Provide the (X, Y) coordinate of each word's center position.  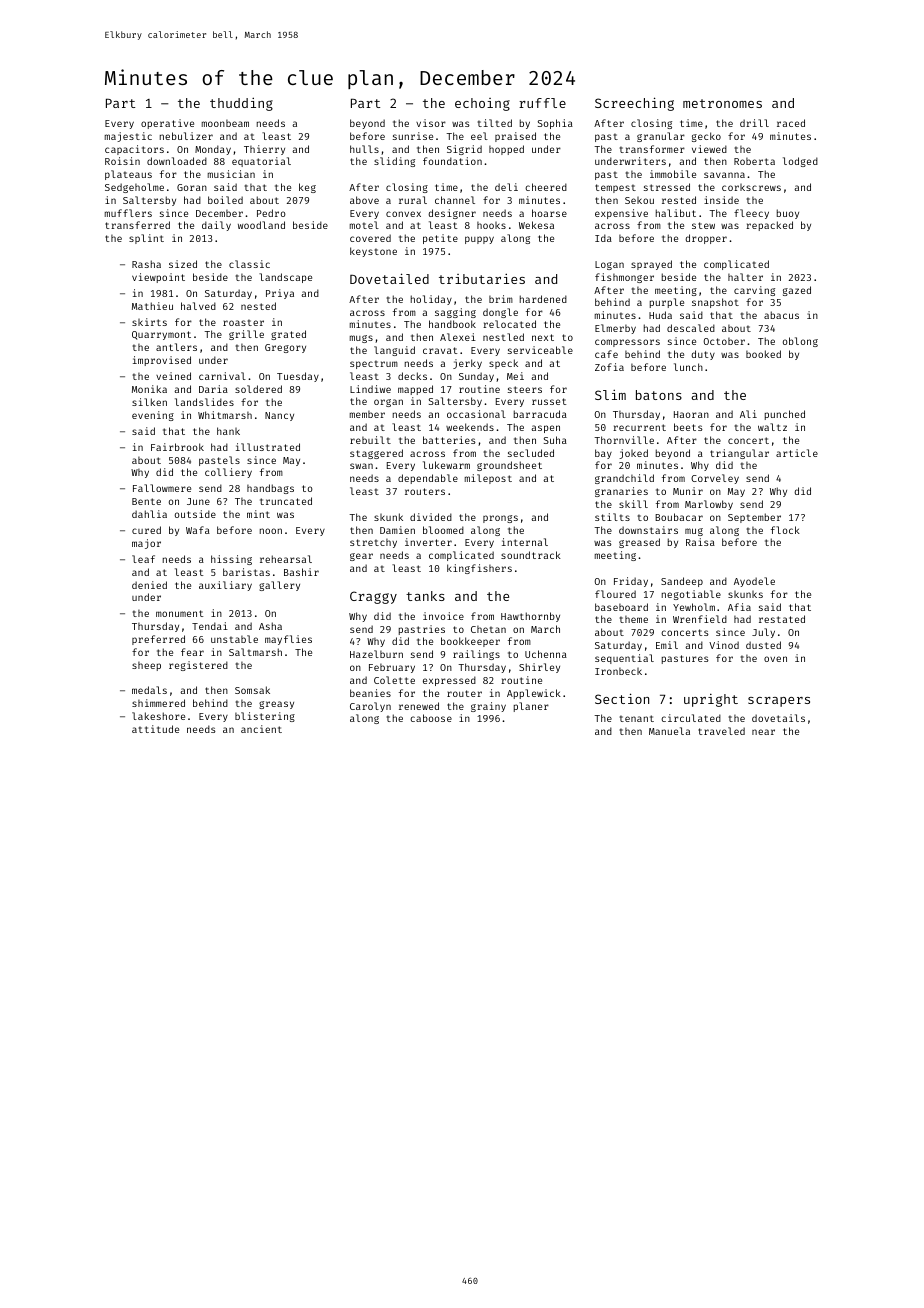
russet (549, 401)
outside (195, 514)
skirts (149, 322)
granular (661, 137)
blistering (265, 717)
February (392, 668)
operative (167, 124)
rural (413, 200)
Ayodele (754, 582)
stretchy (373, 543)
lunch (688, 367)
